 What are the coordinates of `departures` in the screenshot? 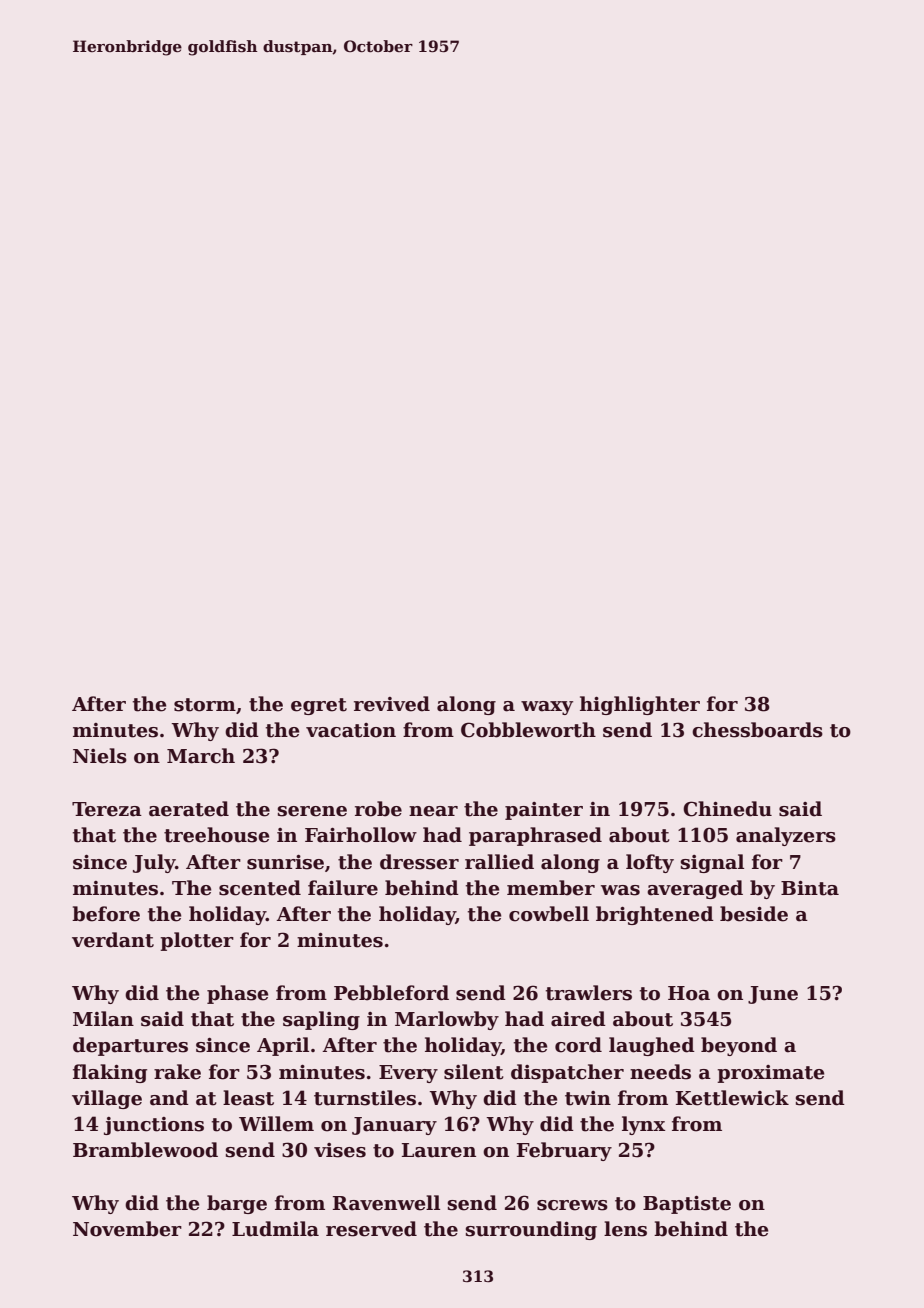 It's located at (130, 1046).
